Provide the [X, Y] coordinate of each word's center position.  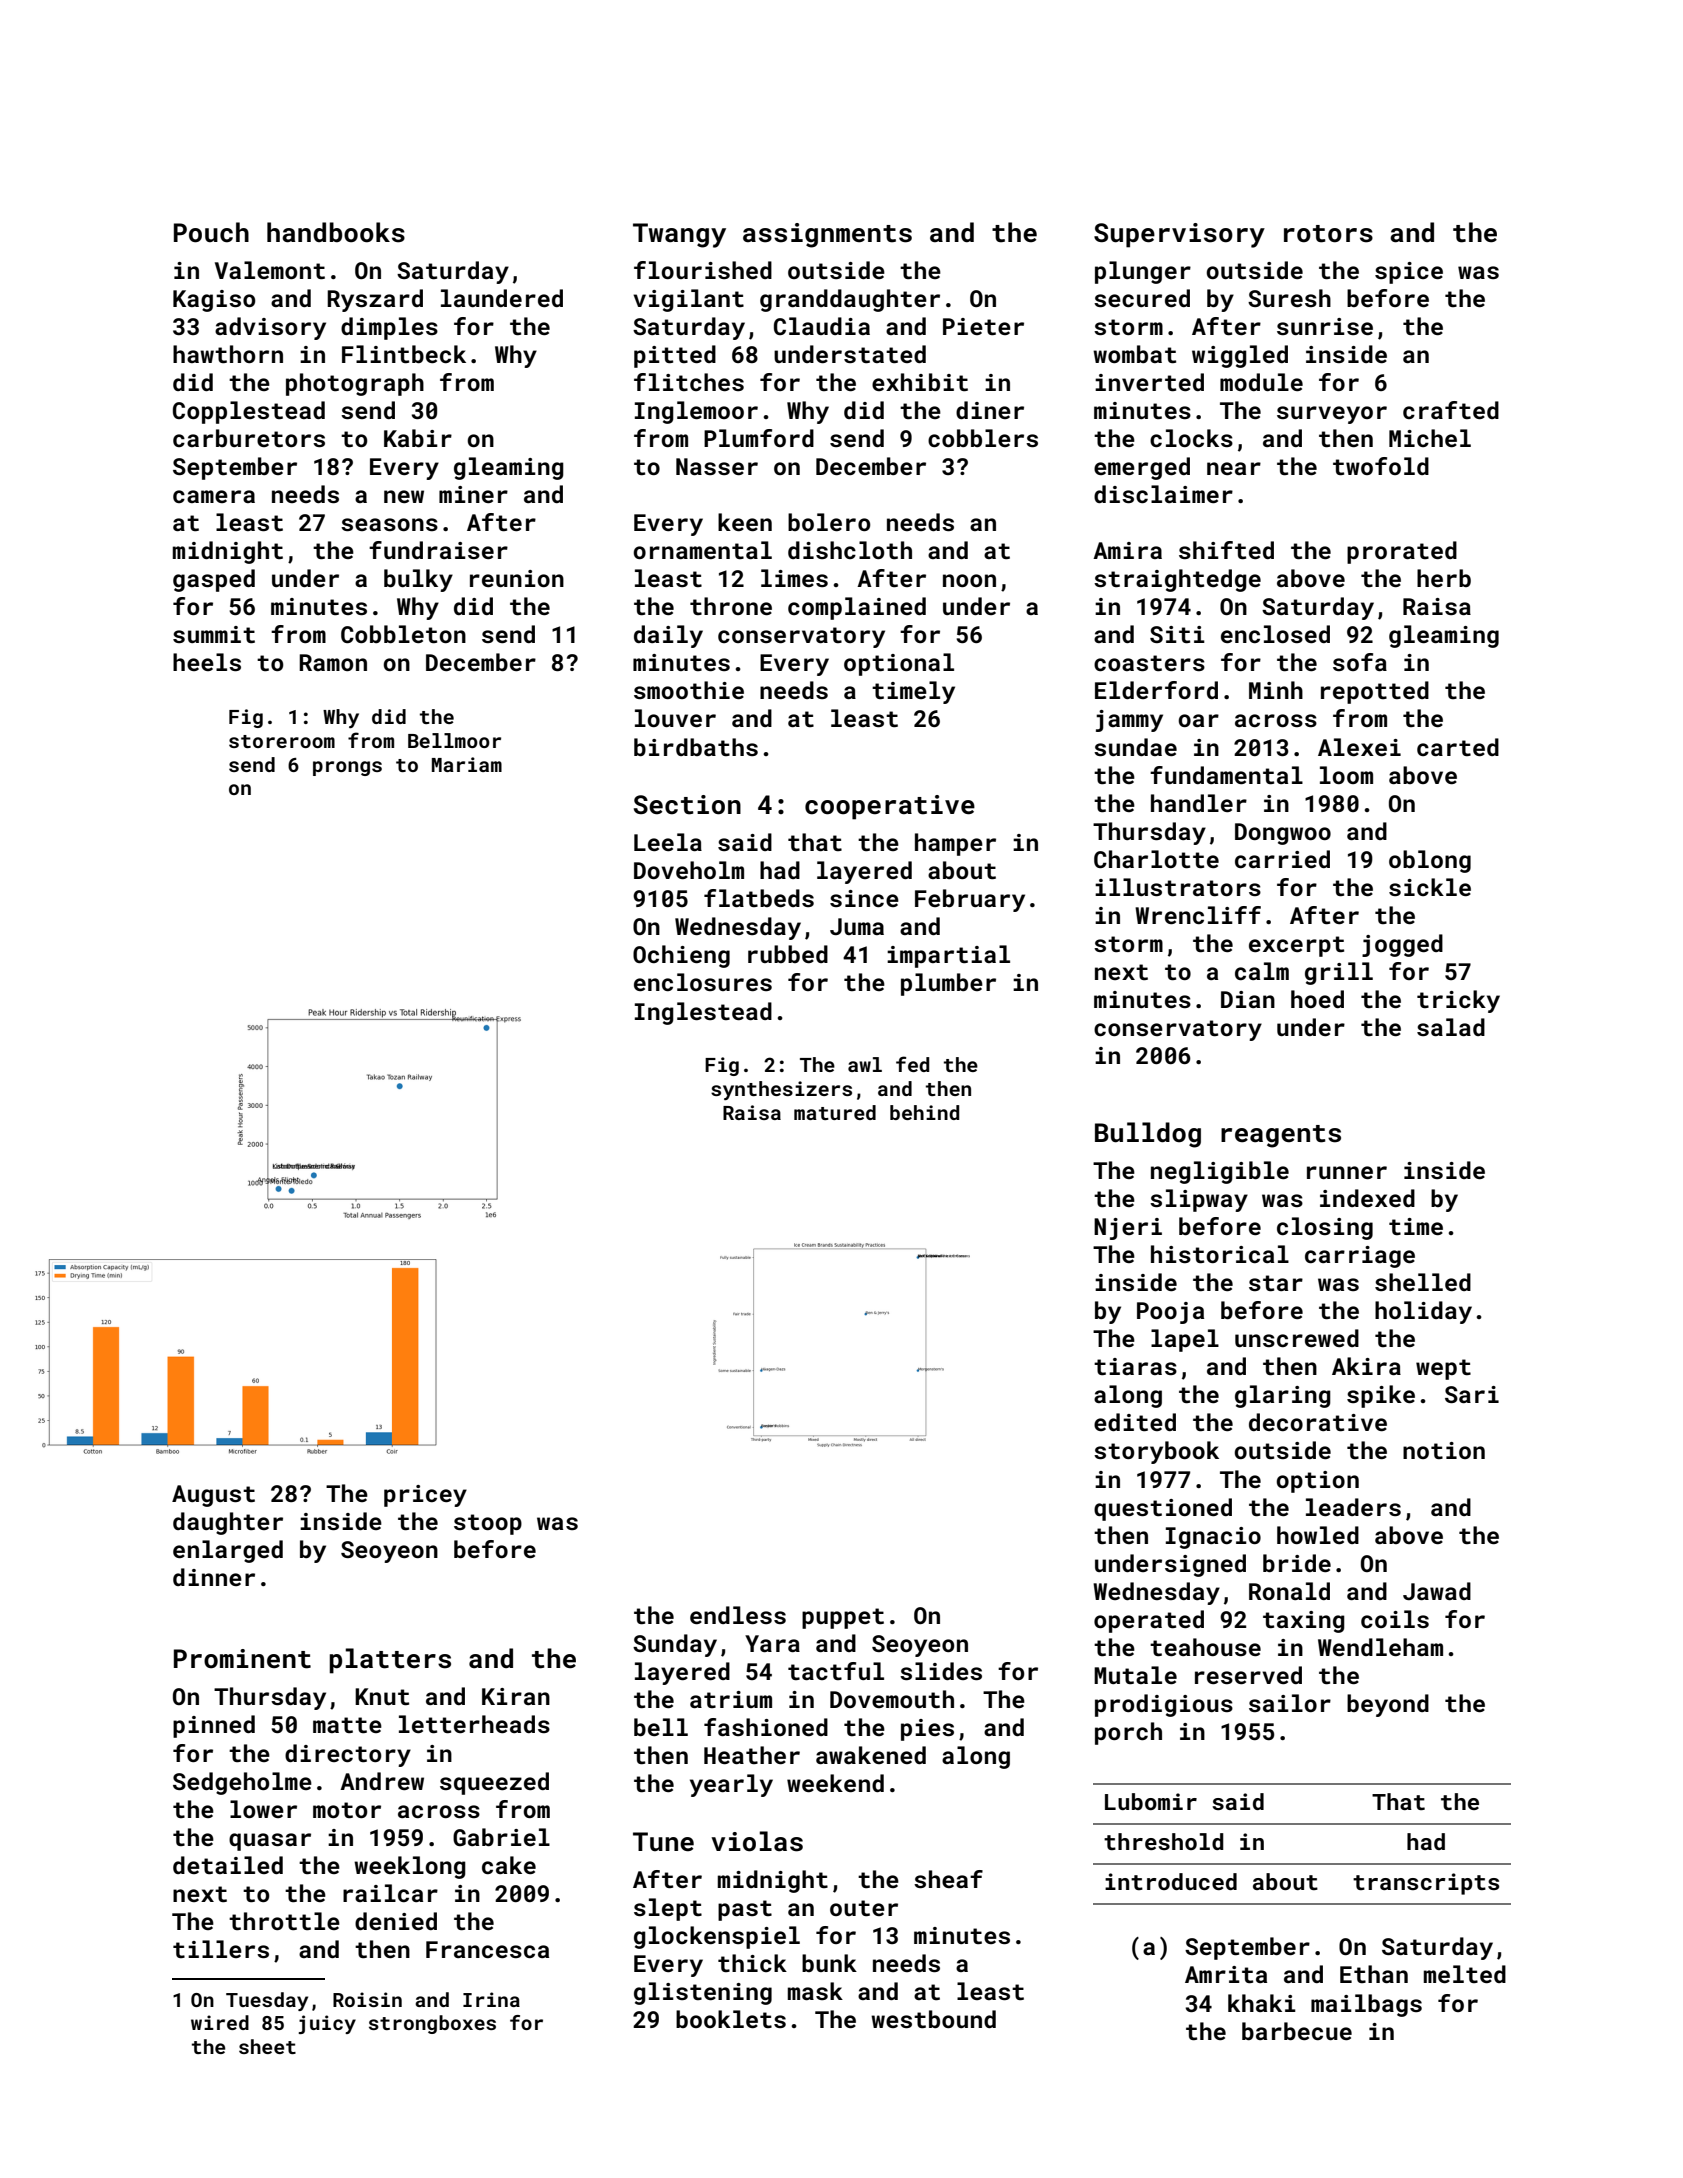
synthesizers [781, 1090]
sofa [1360, 662]
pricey [425, 1496]
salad [1451, 1027]
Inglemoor [696, 412]
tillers [221, 1949]
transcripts [1426, 1884]
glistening [703, 1993]
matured [835, 1112]
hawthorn [228, 354]
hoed [1317, 999]
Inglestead [703, 1013]
